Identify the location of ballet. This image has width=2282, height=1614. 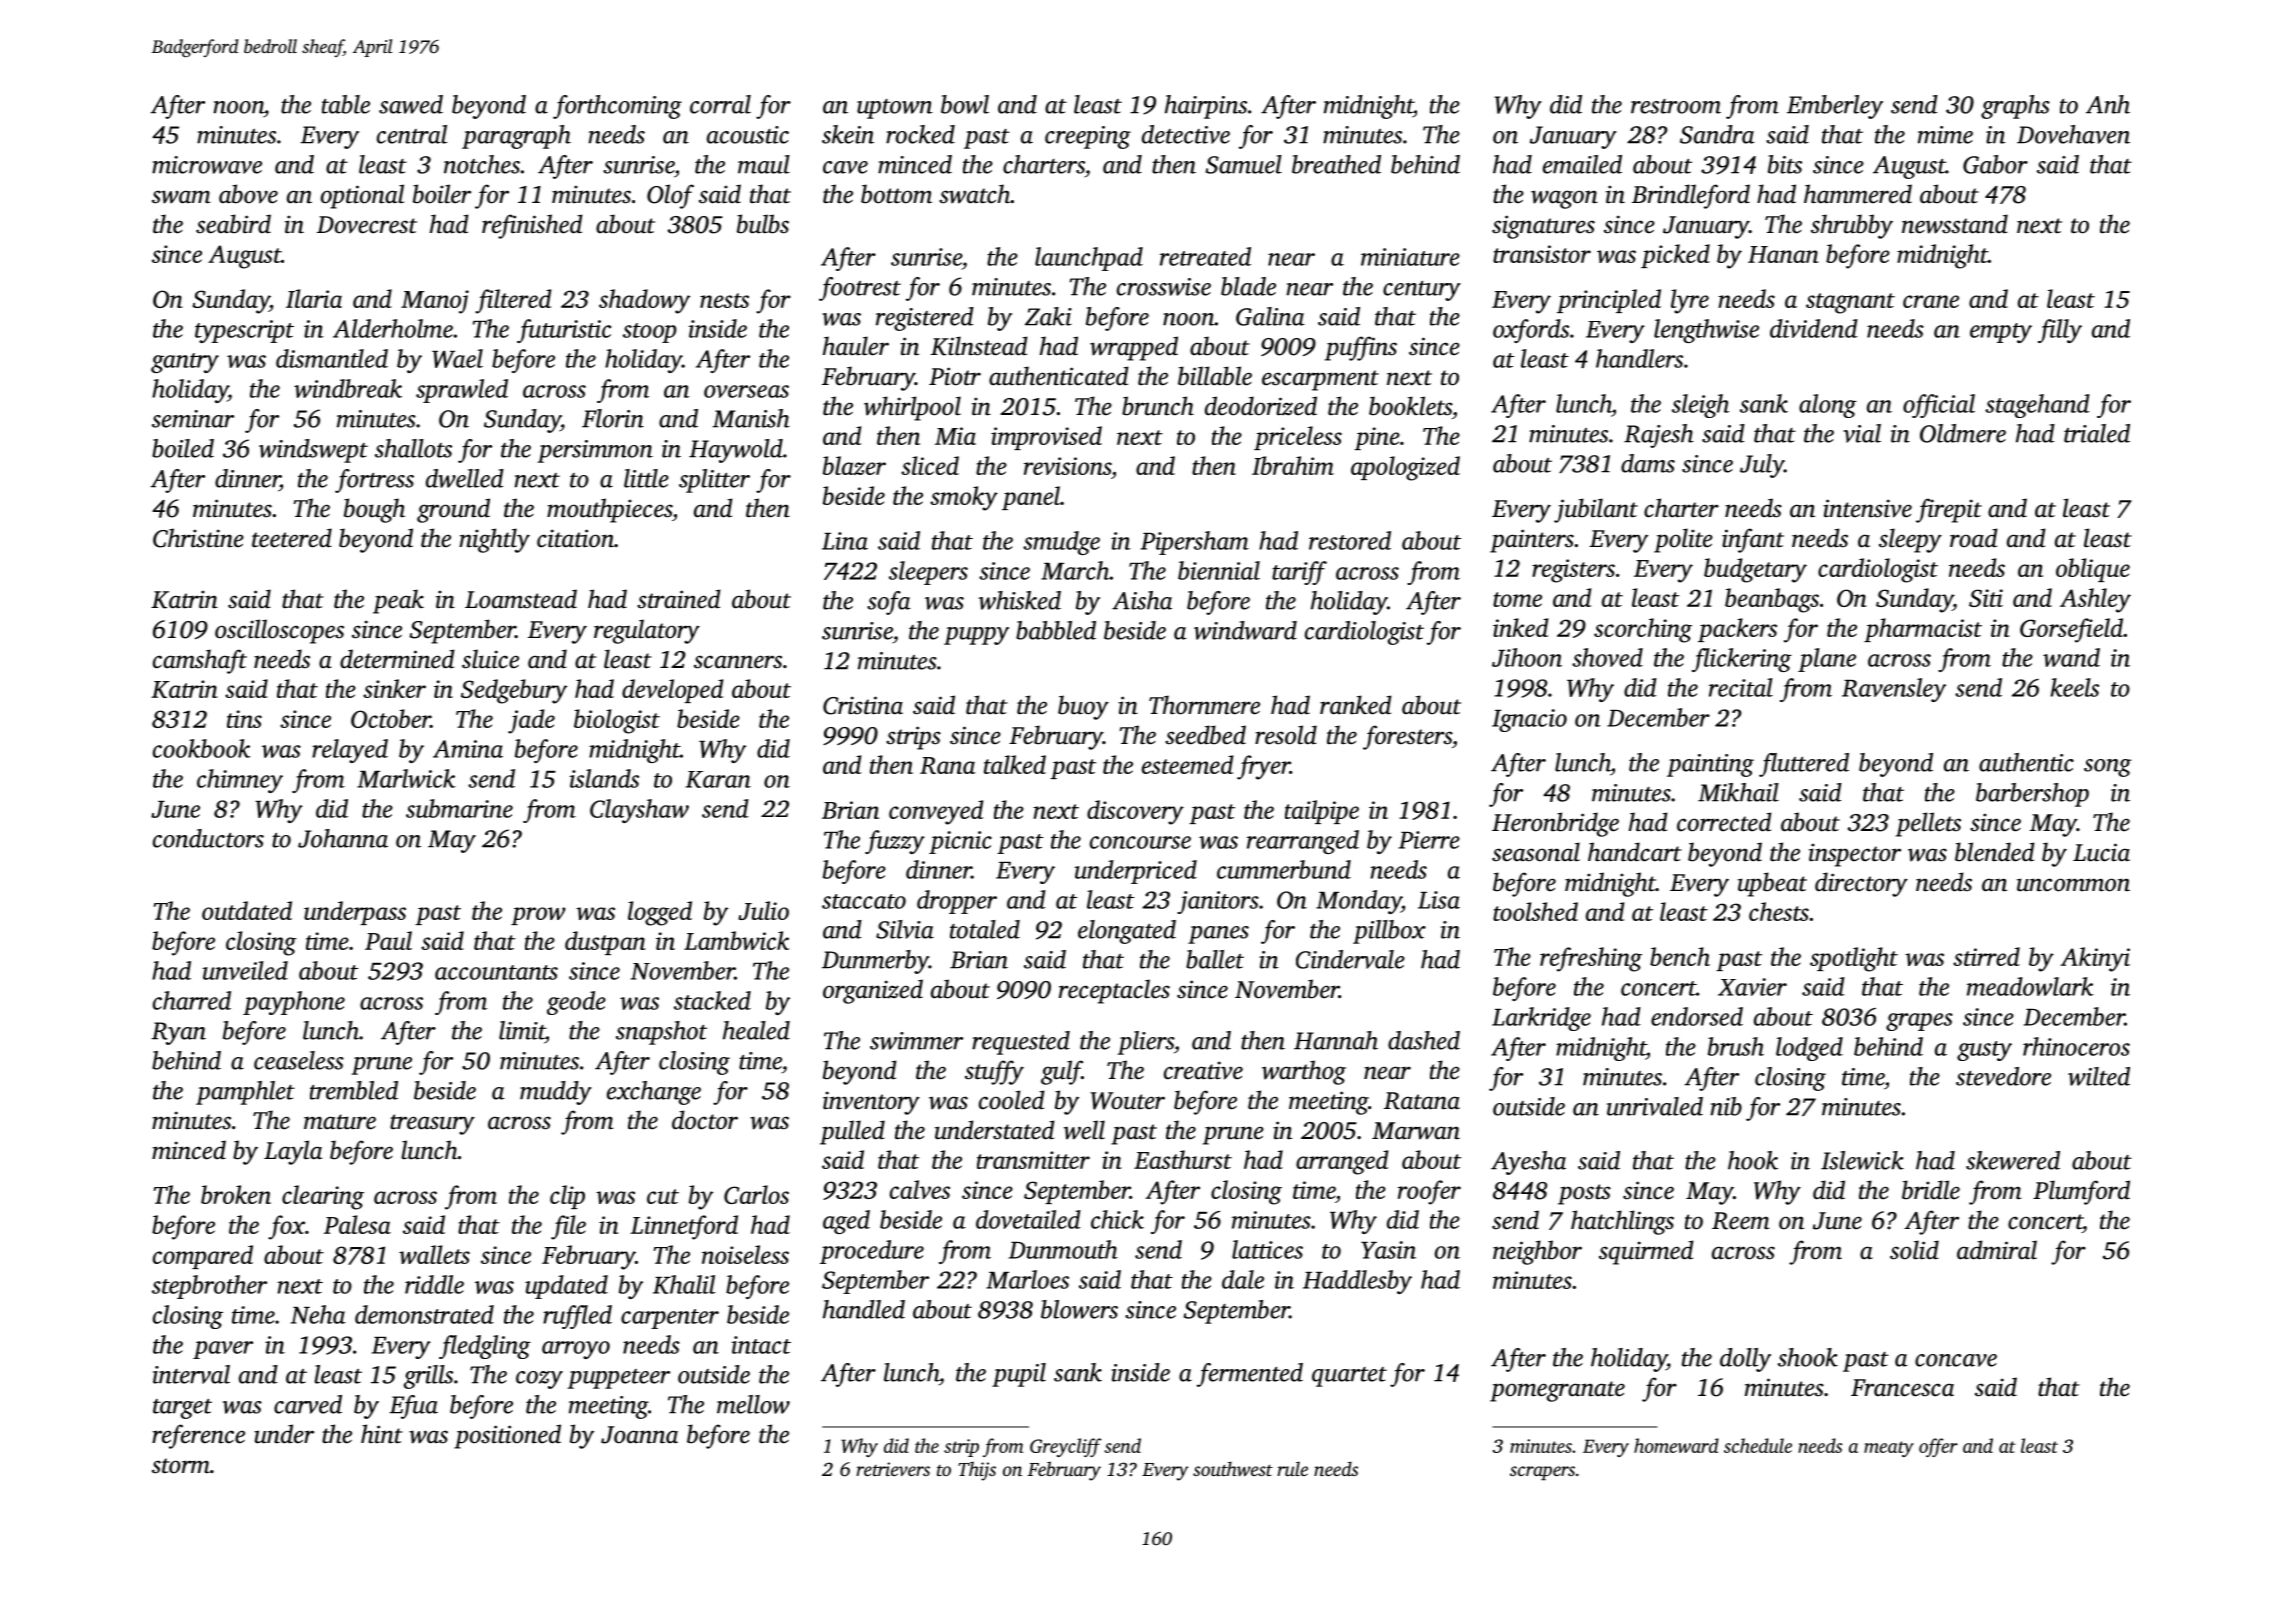
(1215, 959).
